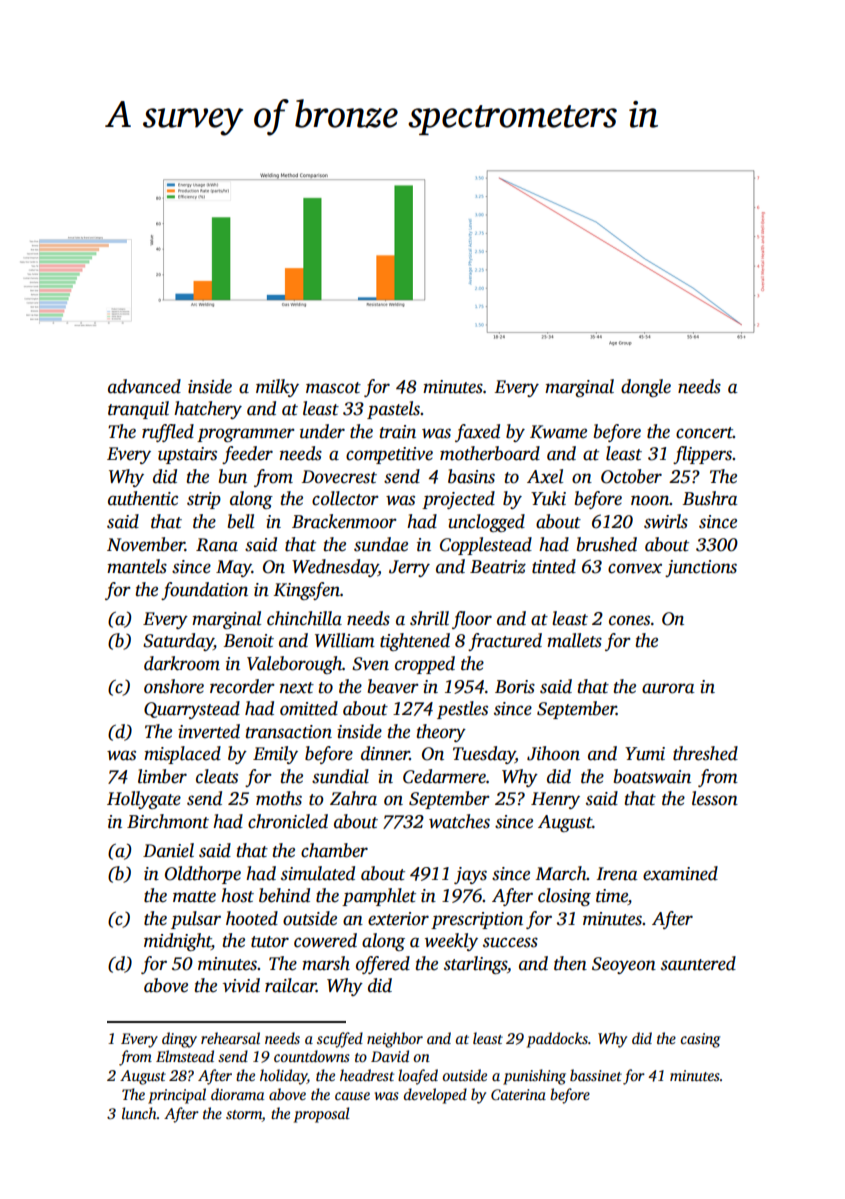 The image size is (845, 1199). I want to click on collector, so click(345, 498).
